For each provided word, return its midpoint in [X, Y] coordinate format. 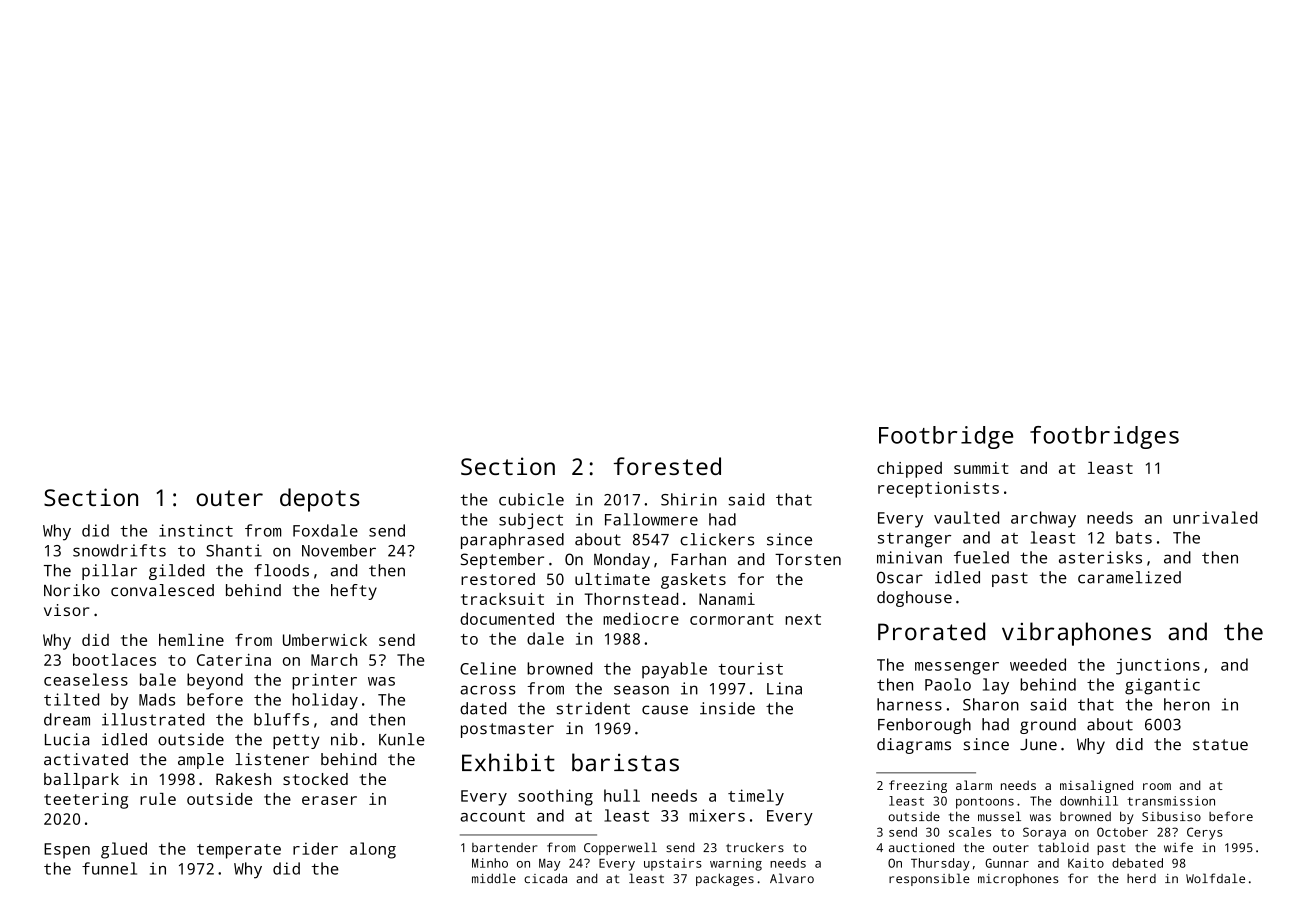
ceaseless [86, 679]
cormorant [732, 619]
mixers [717, 815]
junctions [1158, 666]
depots [320, 500]
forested [667, 466]
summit [981, 468]
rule [158, 799]
